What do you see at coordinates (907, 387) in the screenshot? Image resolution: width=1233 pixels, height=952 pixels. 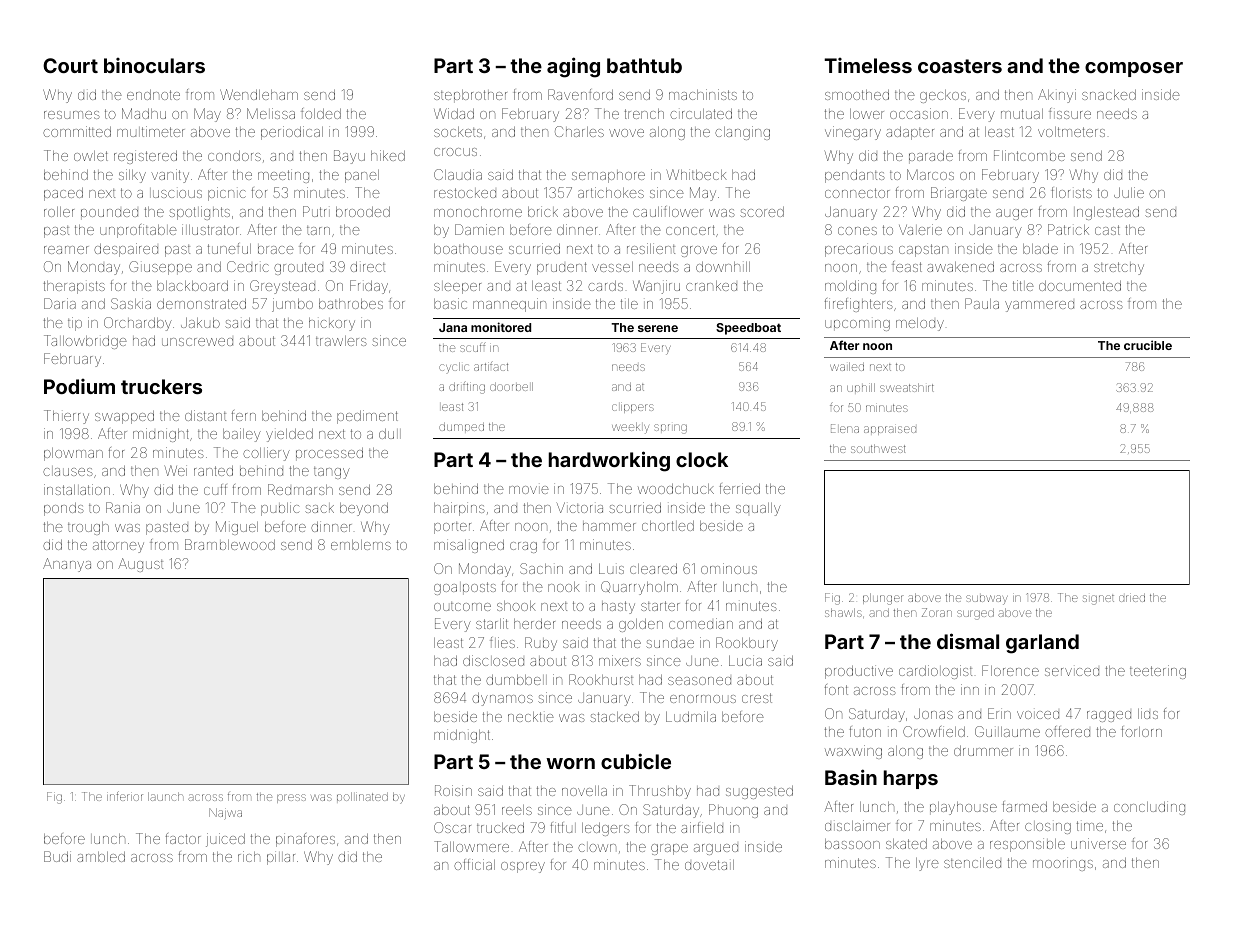 I see `sweatshirt` at bounding box center [907, 387].
